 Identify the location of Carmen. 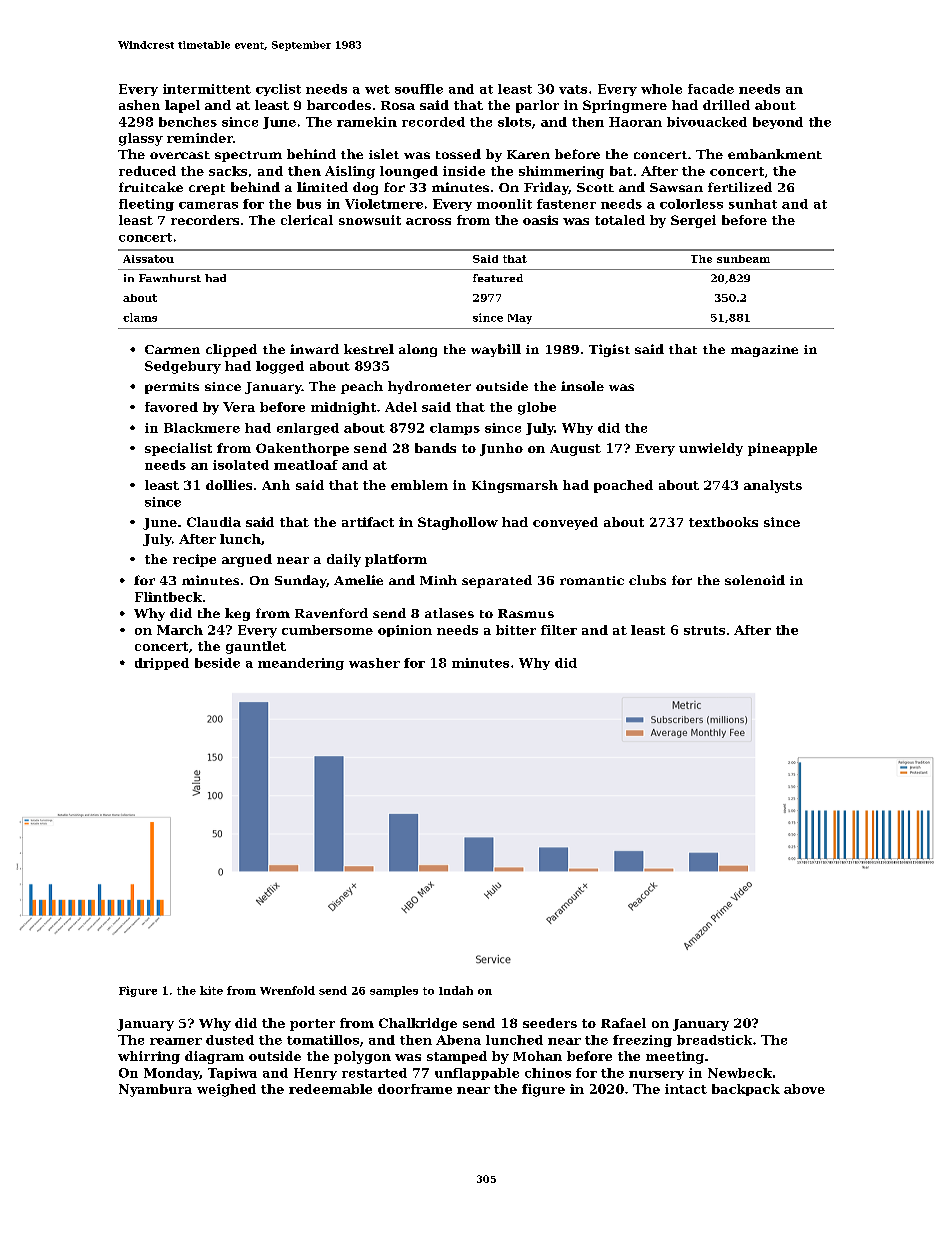
(172, 349).
